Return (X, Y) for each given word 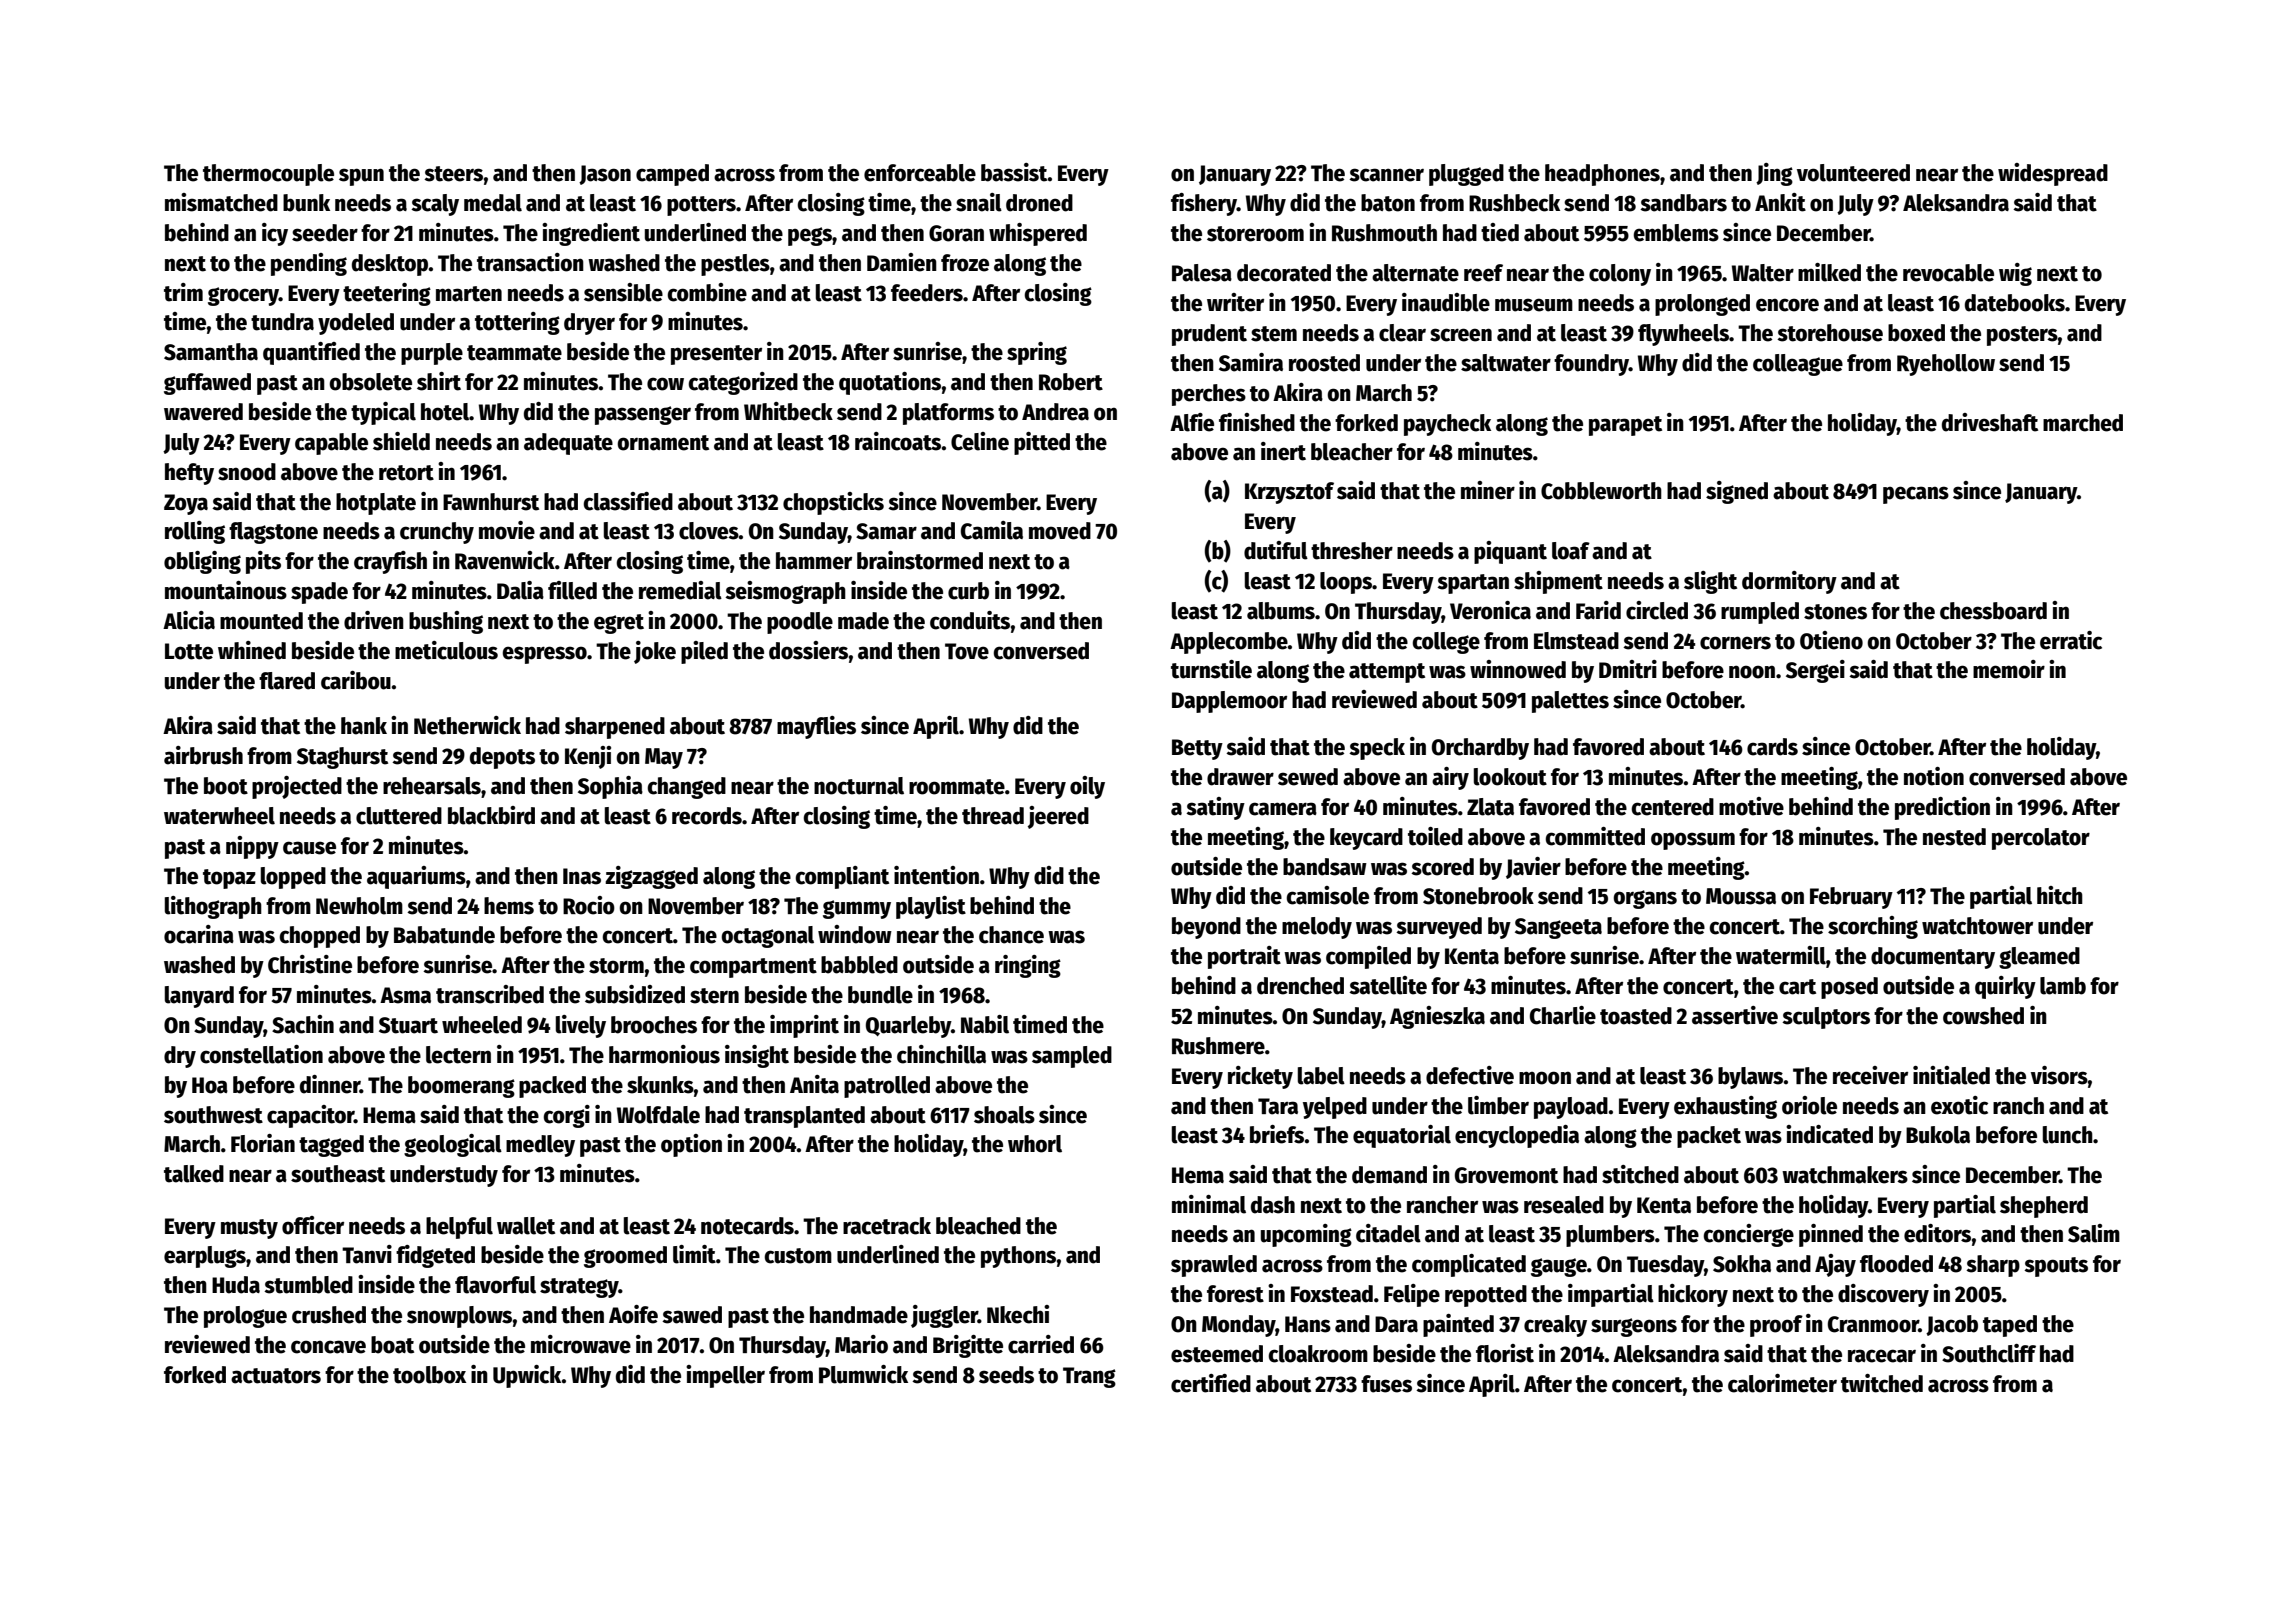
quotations (890, 383)
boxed (1916, 333)
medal (493, 203)
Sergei (1815, 671)
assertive (1735, 1015)
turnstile (1211, 669)
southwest (213, 1115)
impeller (725, 1376)
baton (1388, 203)
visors (2059, 1075)
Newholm (359, 906)
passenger (643, 415)
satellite (1388, 985)
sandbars (1683, 203)
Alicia (189, 620)
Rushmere (1218, 1046)
